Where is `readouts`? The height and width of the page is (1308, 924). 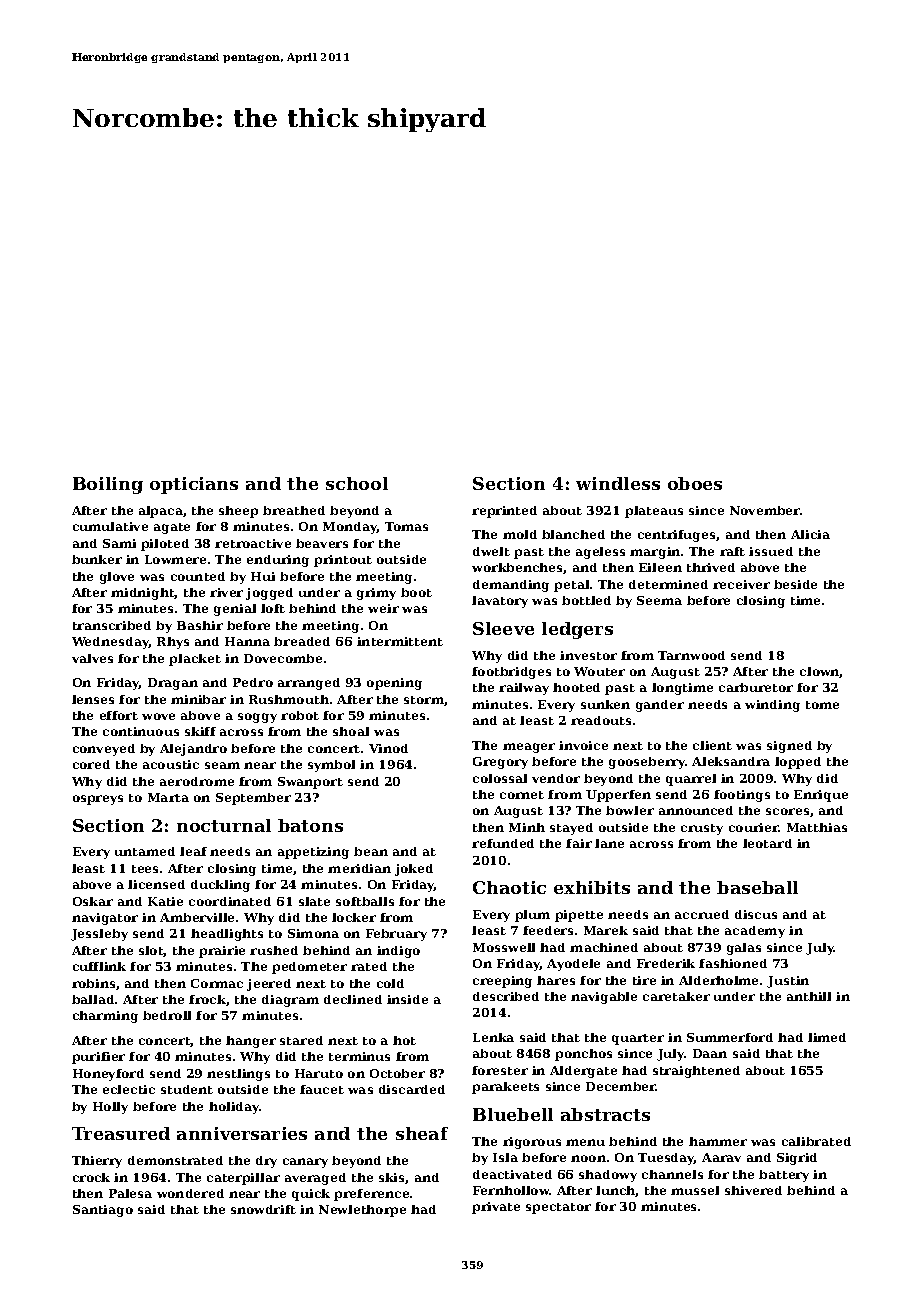
readouts is located at coordinates (601, 720).
